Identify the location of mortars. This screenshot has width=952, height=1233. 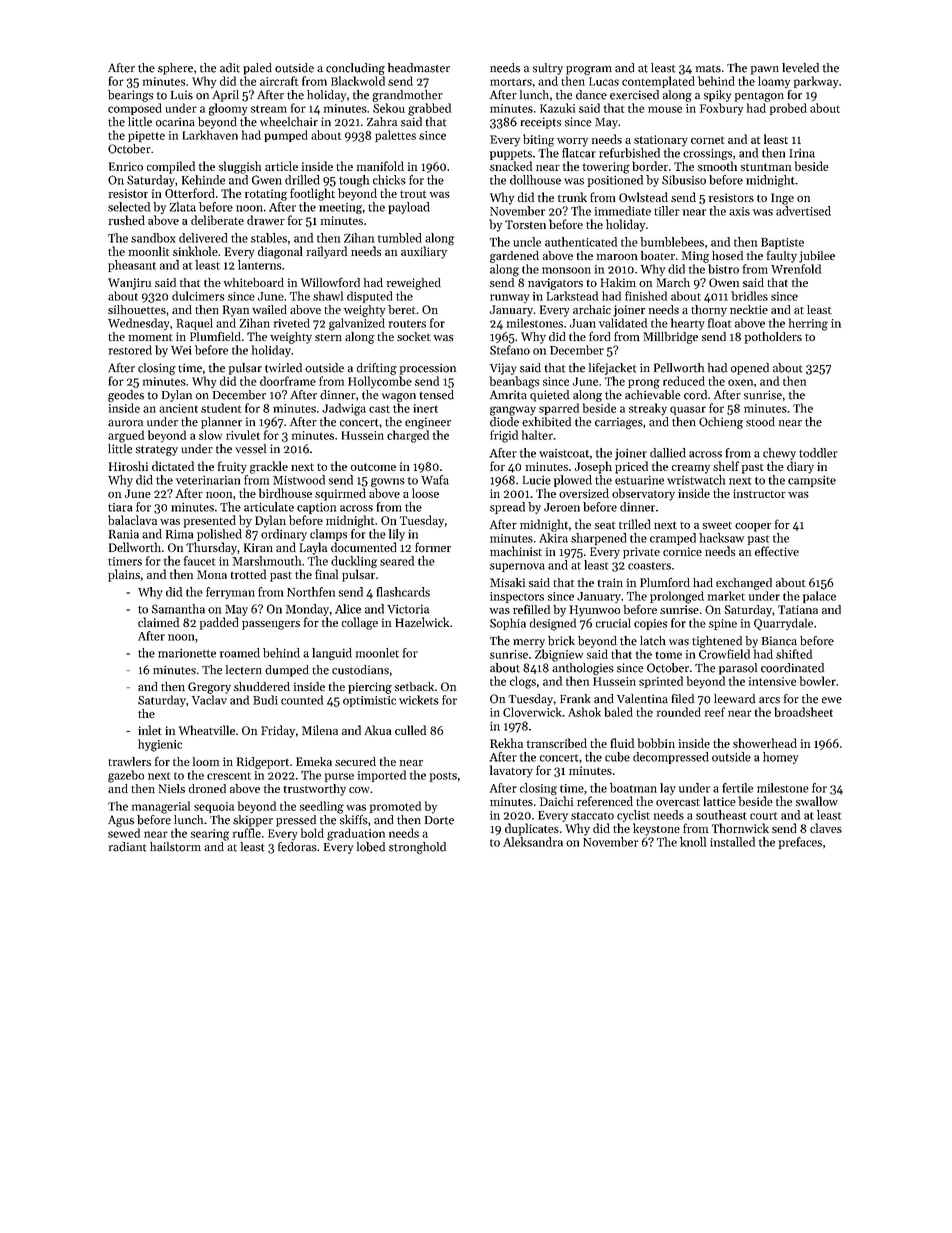
(511, 82).
